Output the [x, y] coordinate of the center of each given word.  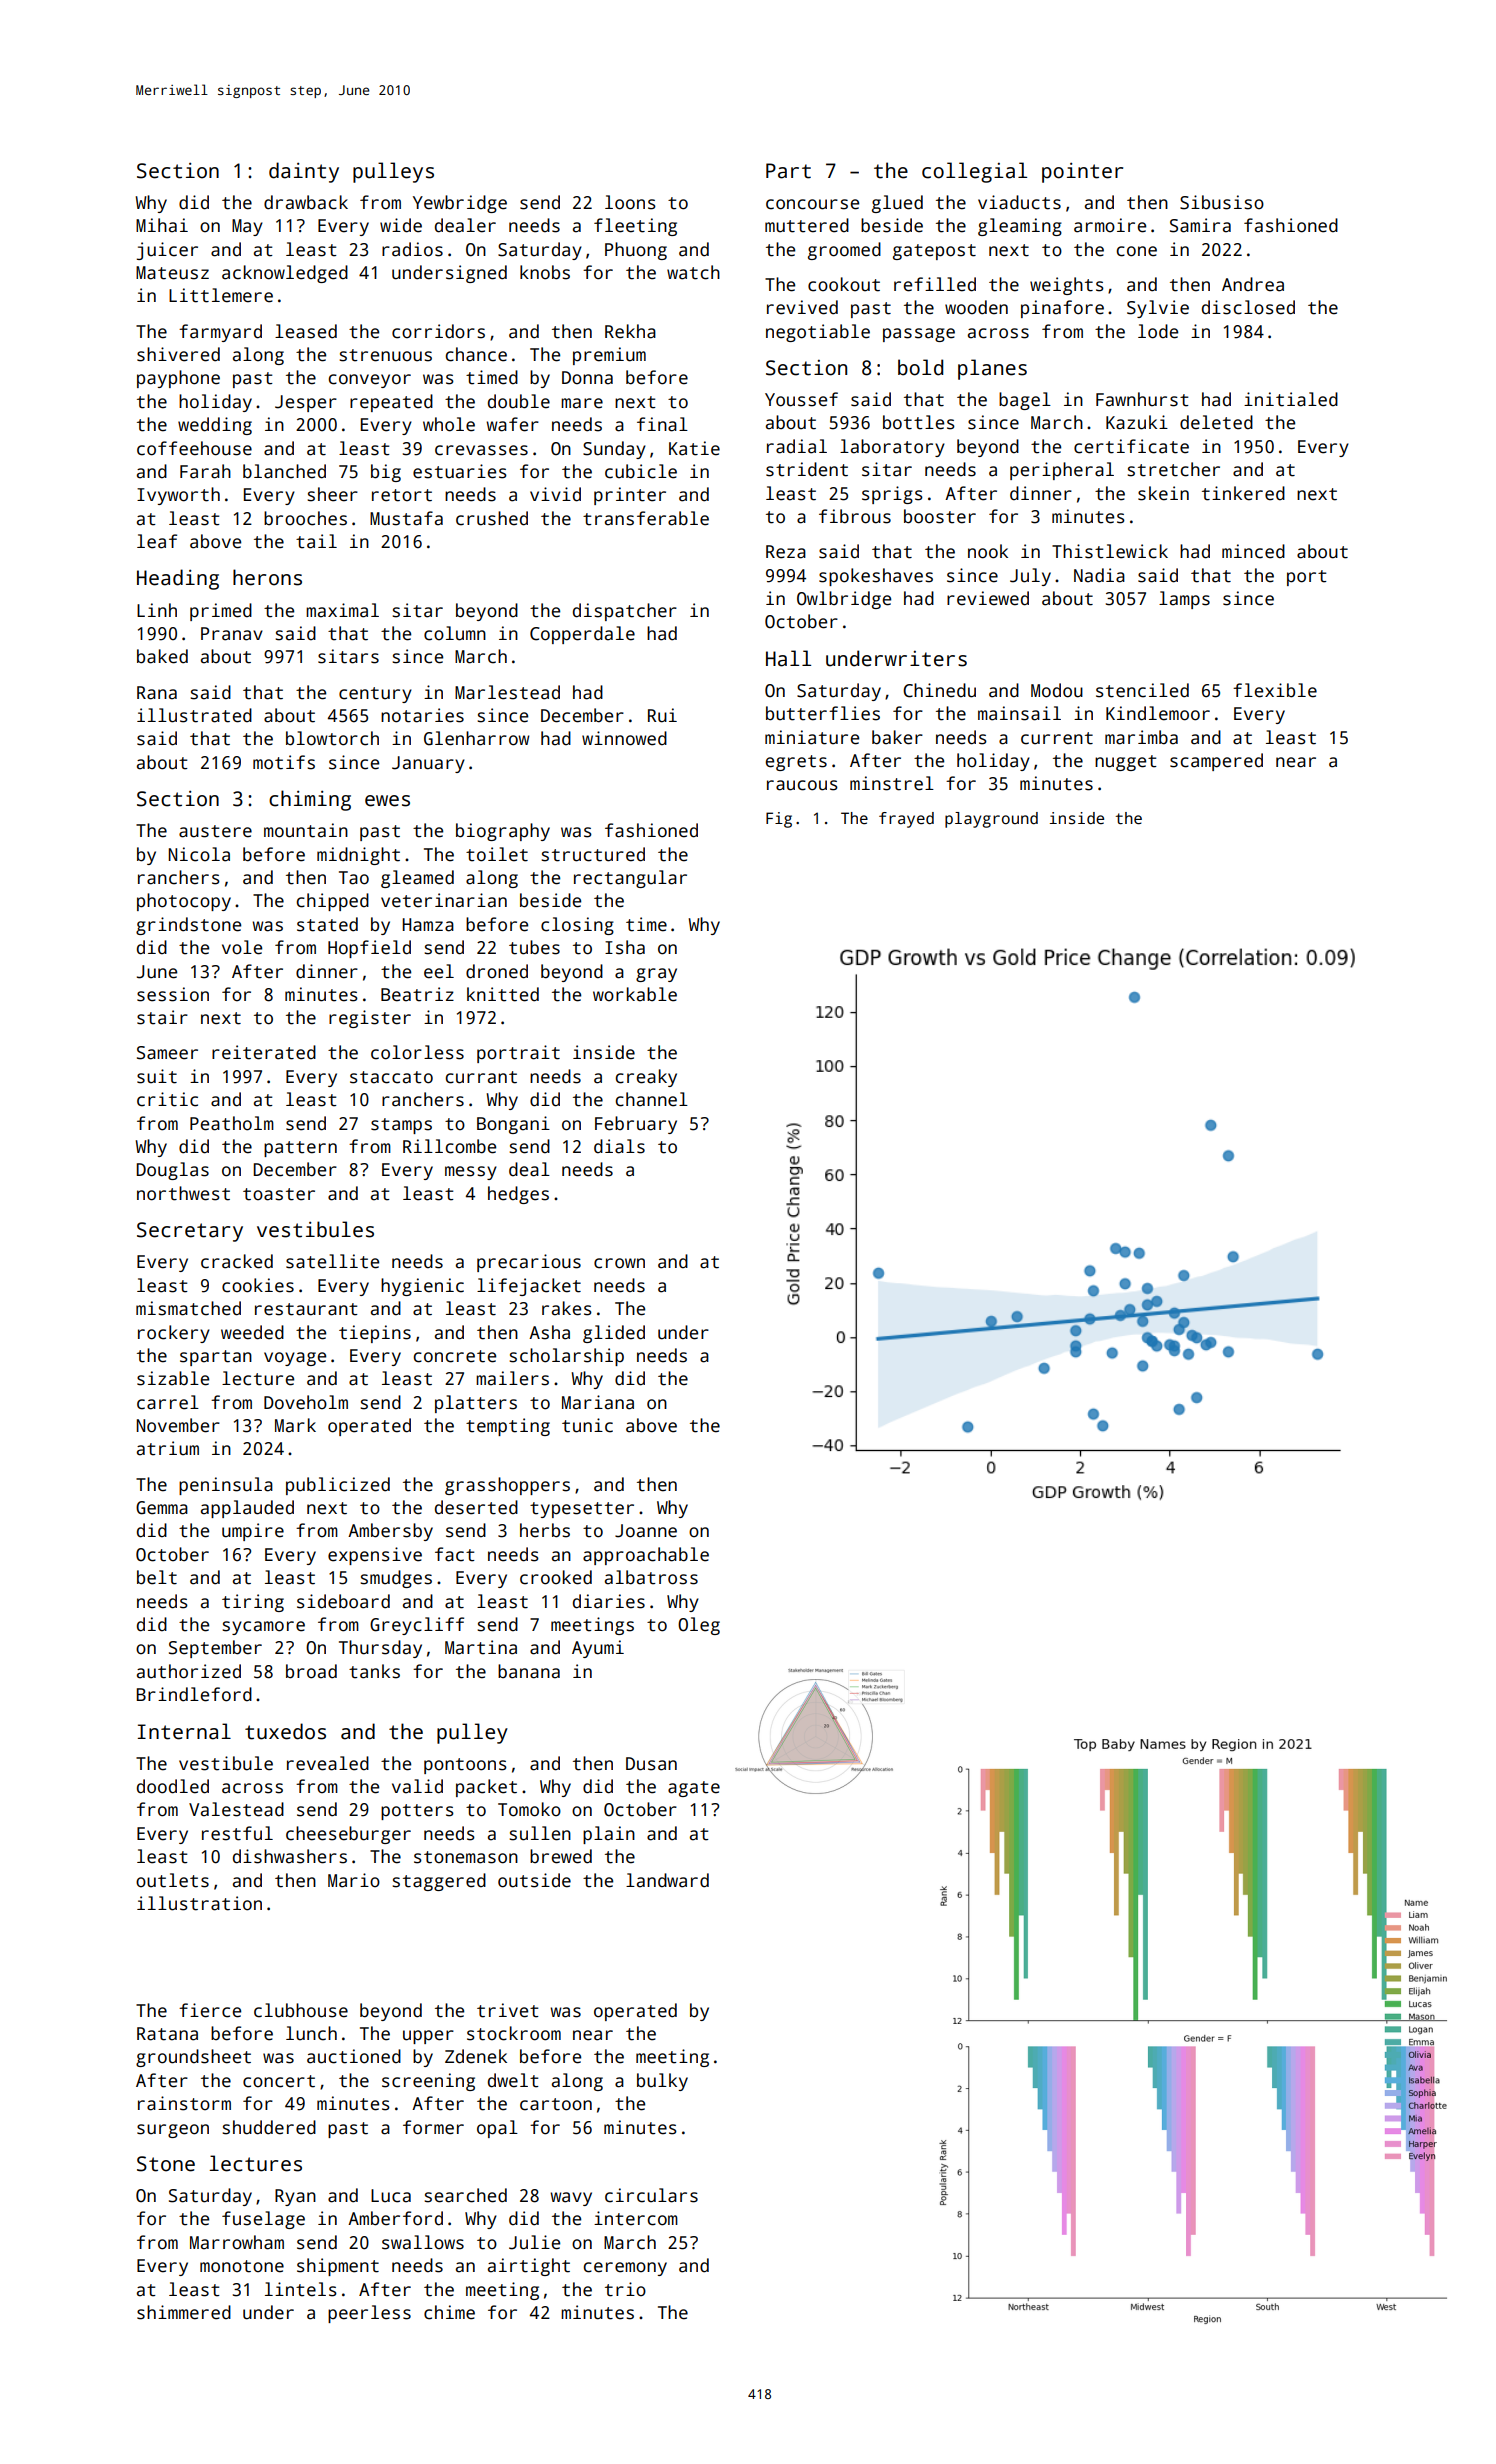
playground [991, 820]
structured [593, 854]
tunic [587, 1425]
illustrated [194, 715]
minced [1253, 551]
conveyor [369, 381]
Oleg [699, 1626]
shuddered [269, 2127]
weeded [252, 1332]
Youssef [801, 399]
